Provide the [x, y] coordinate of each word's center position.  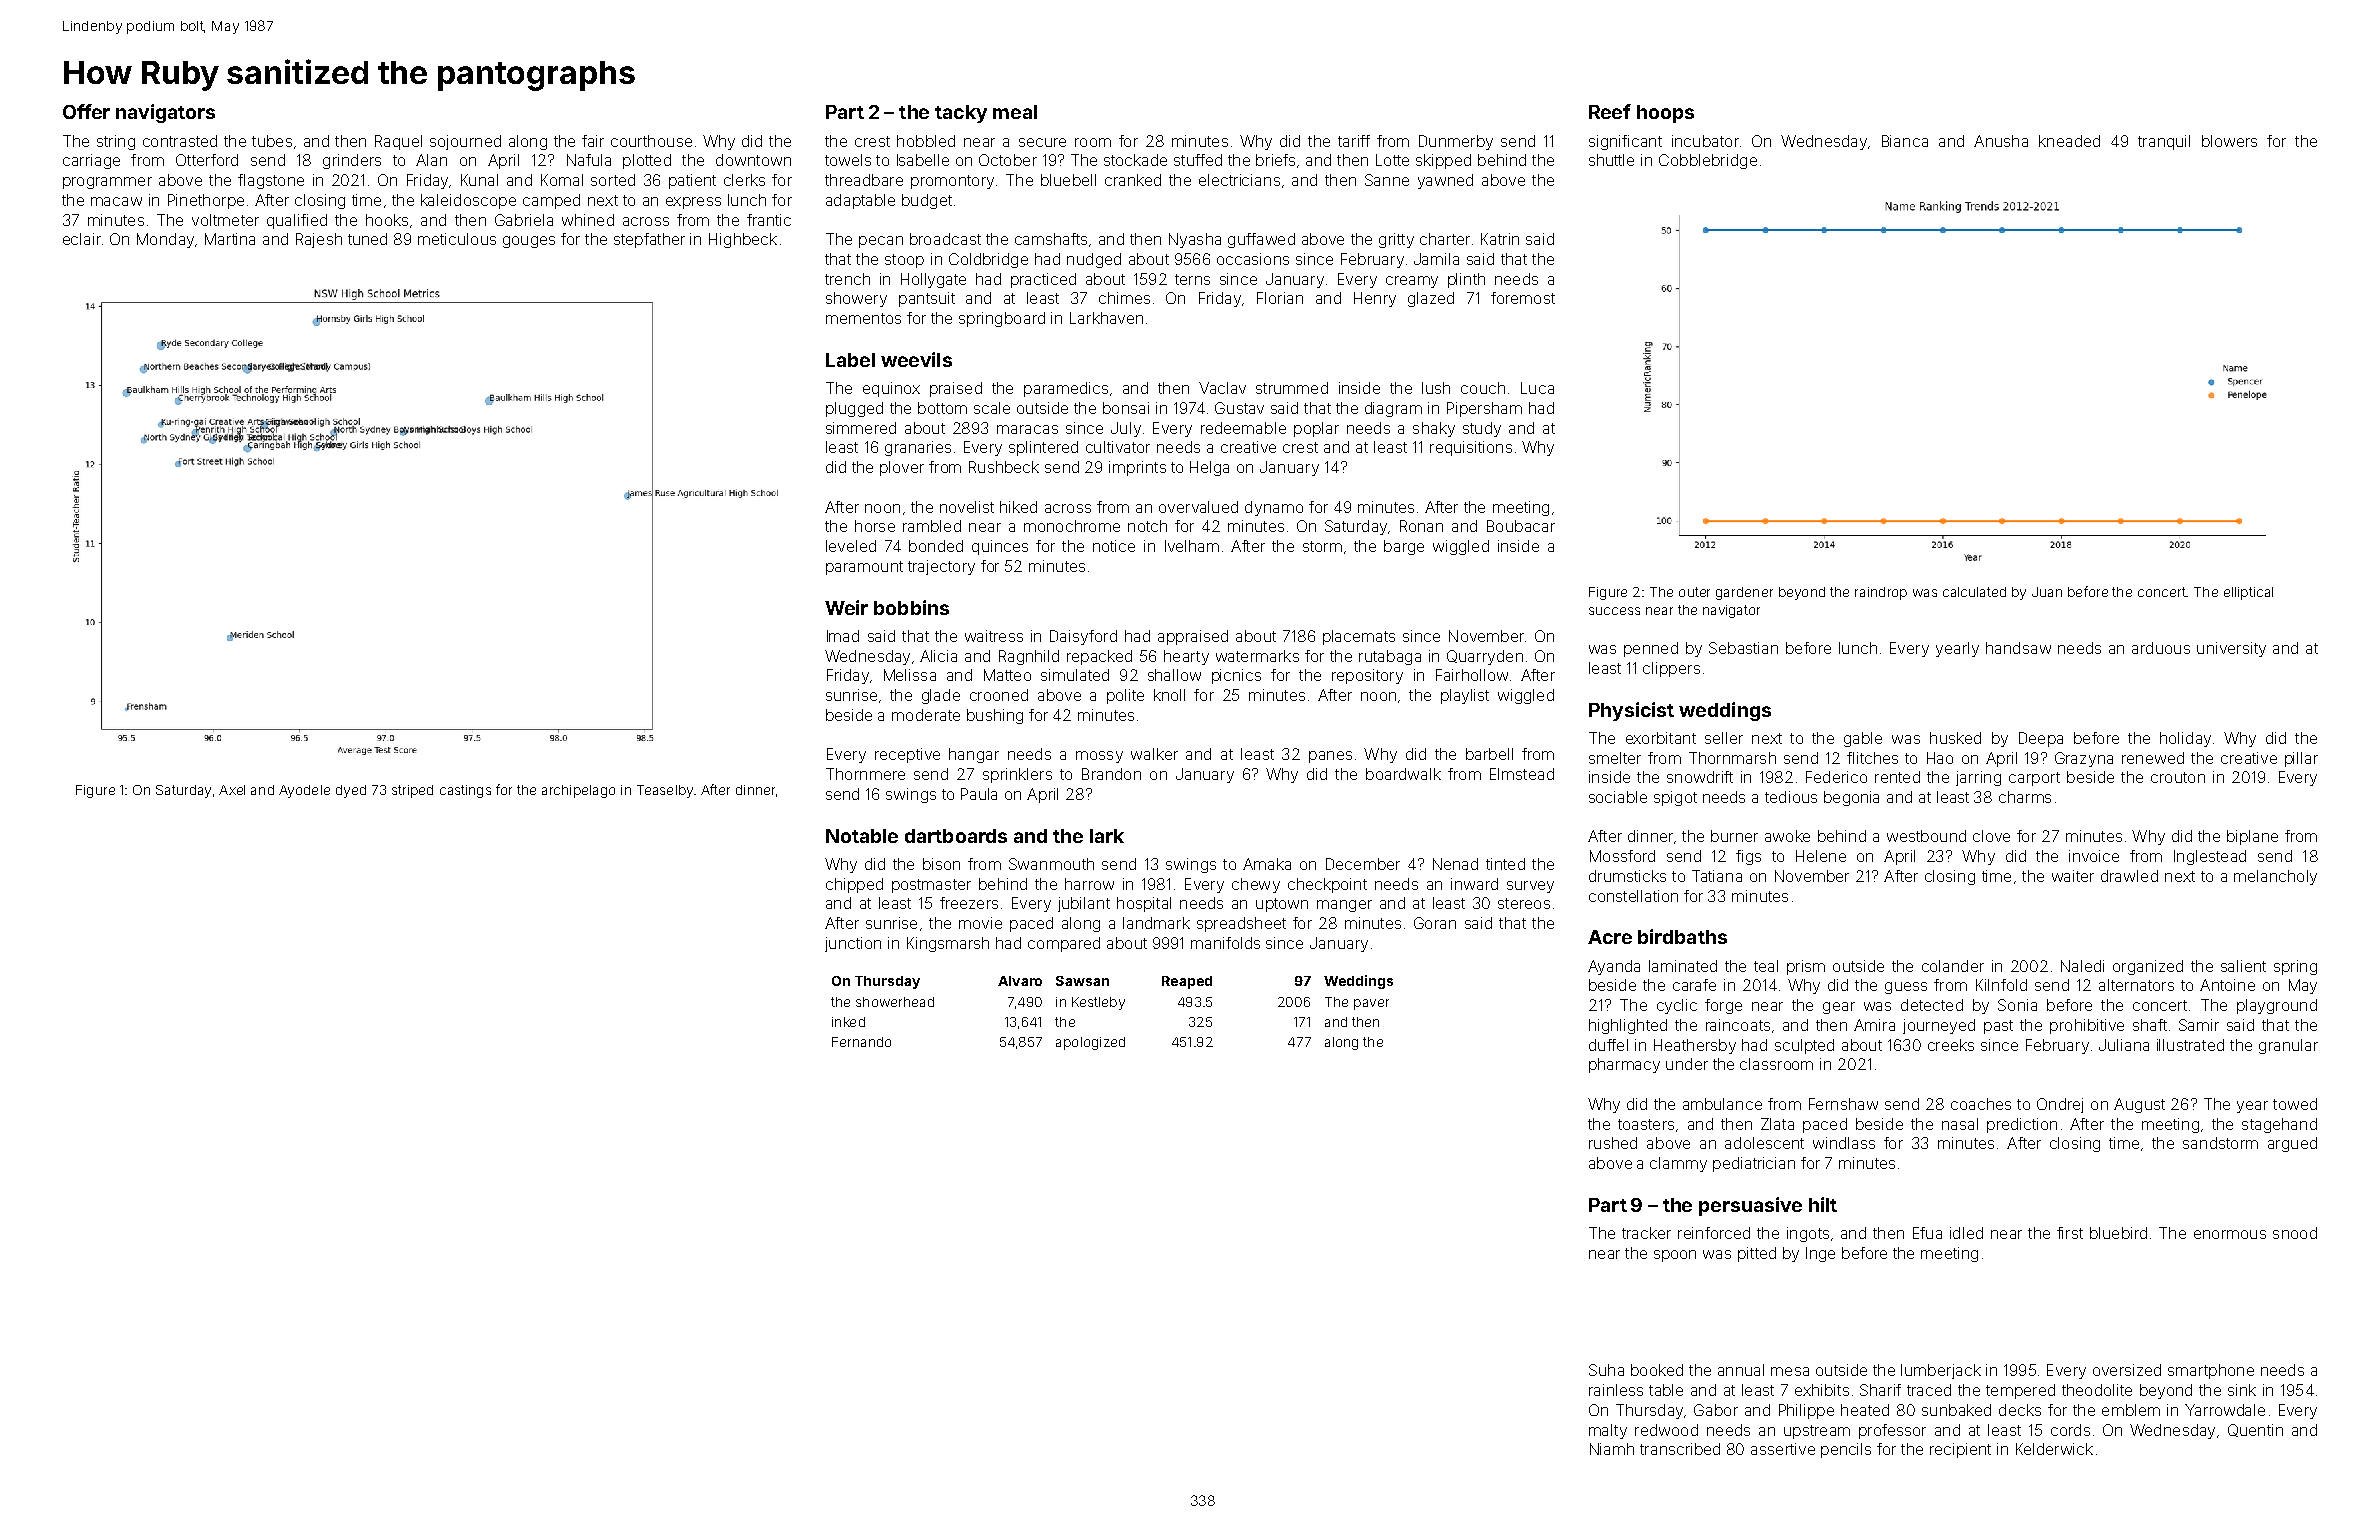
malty [1608, 1431]
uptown [1282, 905]
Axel [232, 790]
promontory [952, 182]
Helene [1821, 856]
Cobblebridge [1708, 161]
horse [875, 526]
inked [848, 1022]
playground [2277, 1006]
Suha [1606, 1370]
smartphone [2211, 1371]
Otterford [207, 160]
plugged [854, 409]
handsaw [2018, 648]
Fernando [861, 1042]
